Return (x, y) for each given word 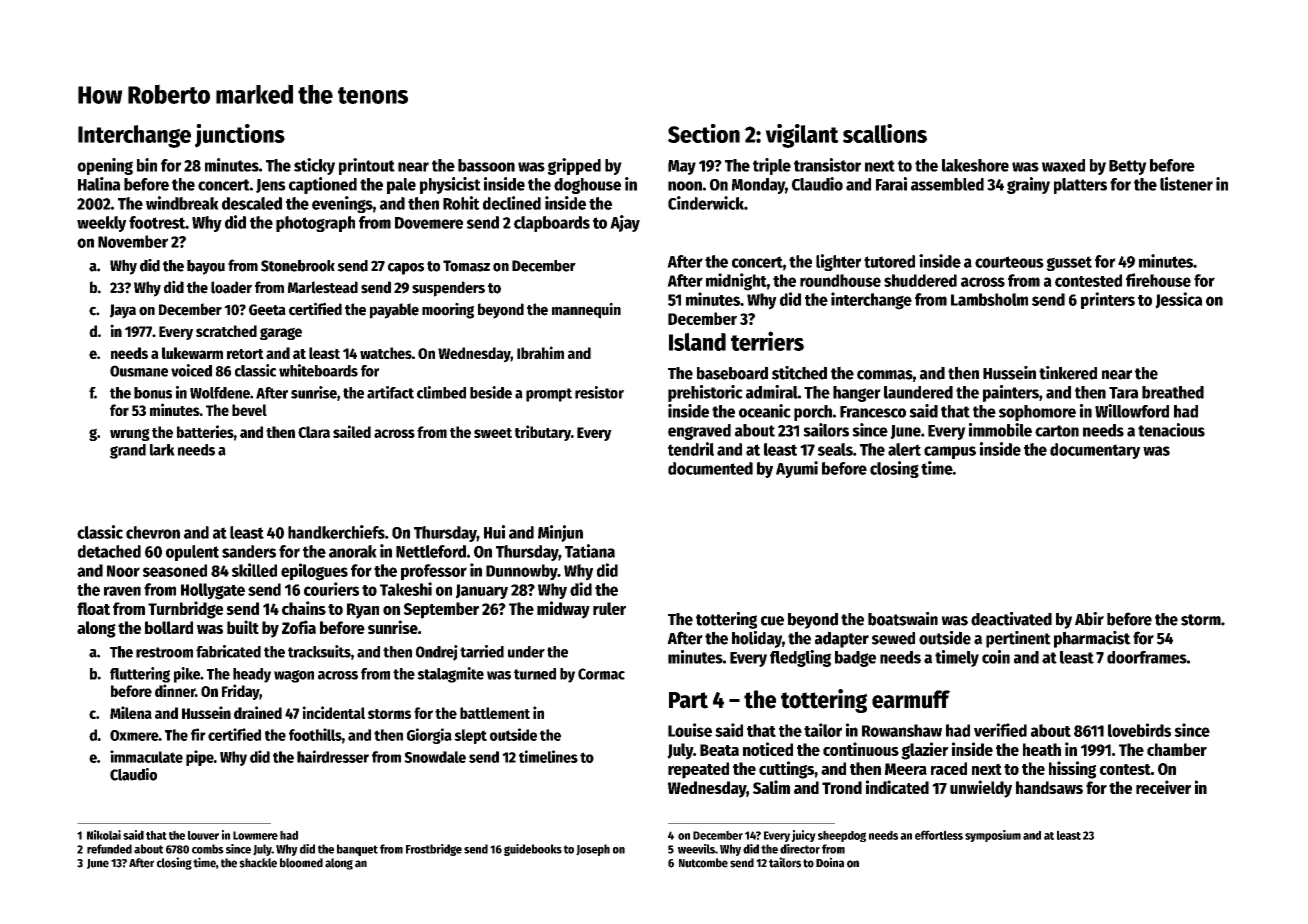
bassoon (486, 165)
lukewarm (192, 353)
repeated (698, 770)
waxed (1063, 165)
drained (258, 712)
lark (162, 450)
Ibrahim (540, 352)
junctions (240, 136)
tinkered (1068, 373)
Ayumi (797, 469)
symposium (993, 836)
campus (950, 452)
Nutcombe (703, 863)
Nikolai (104, 835)
